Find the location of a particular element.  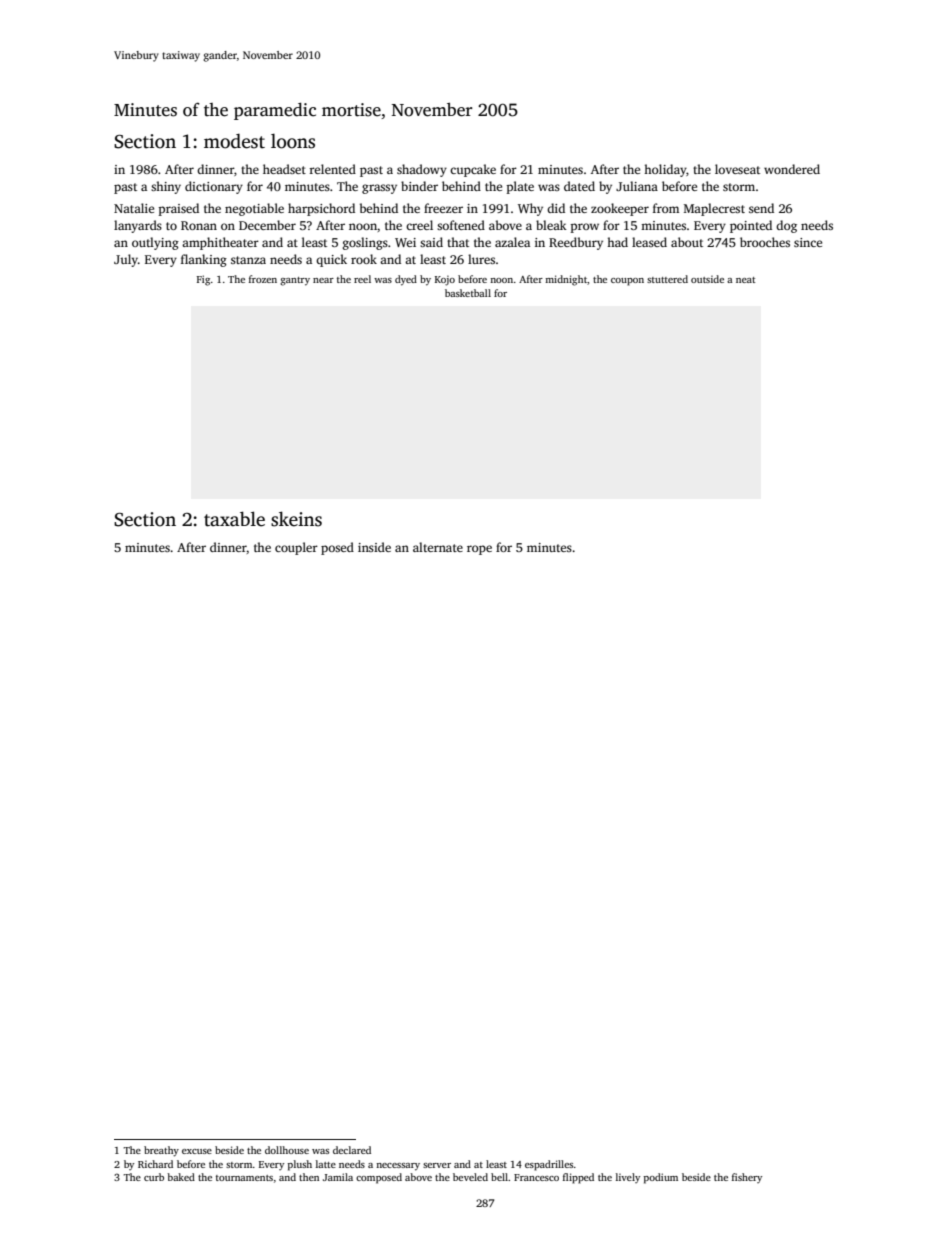

neat is located at coordinates (745, 280).
